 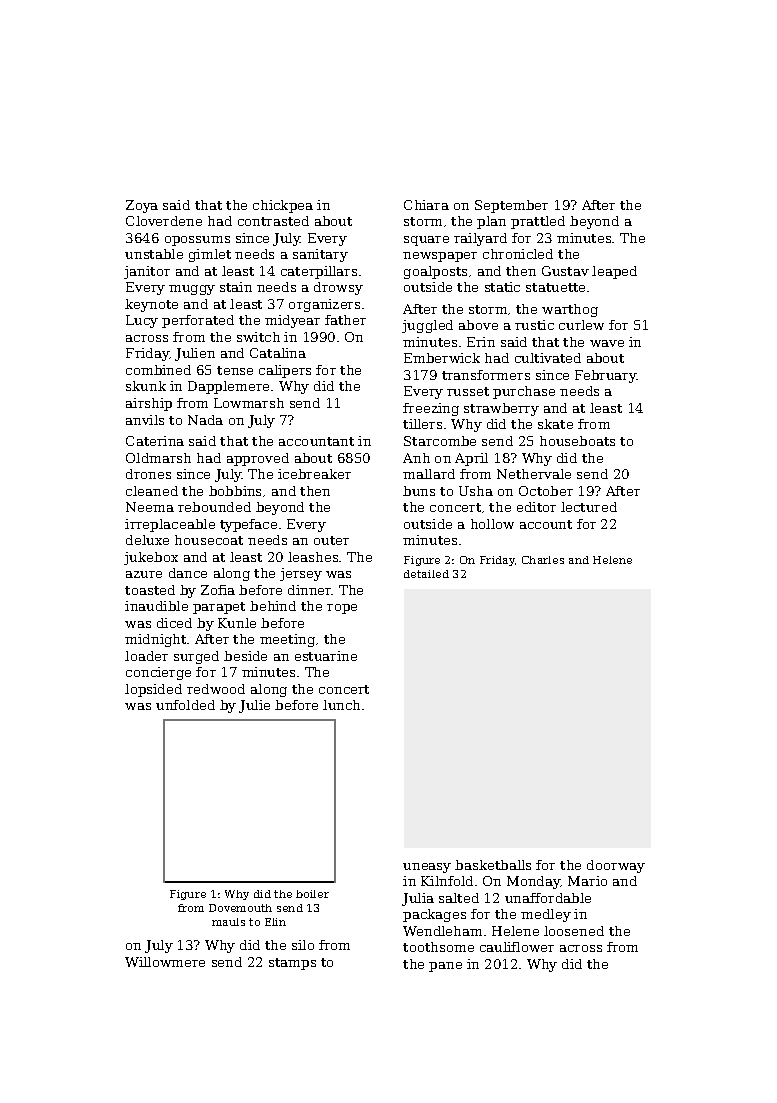 I want to click on Dovemouth, so click(x=240, y=908).
